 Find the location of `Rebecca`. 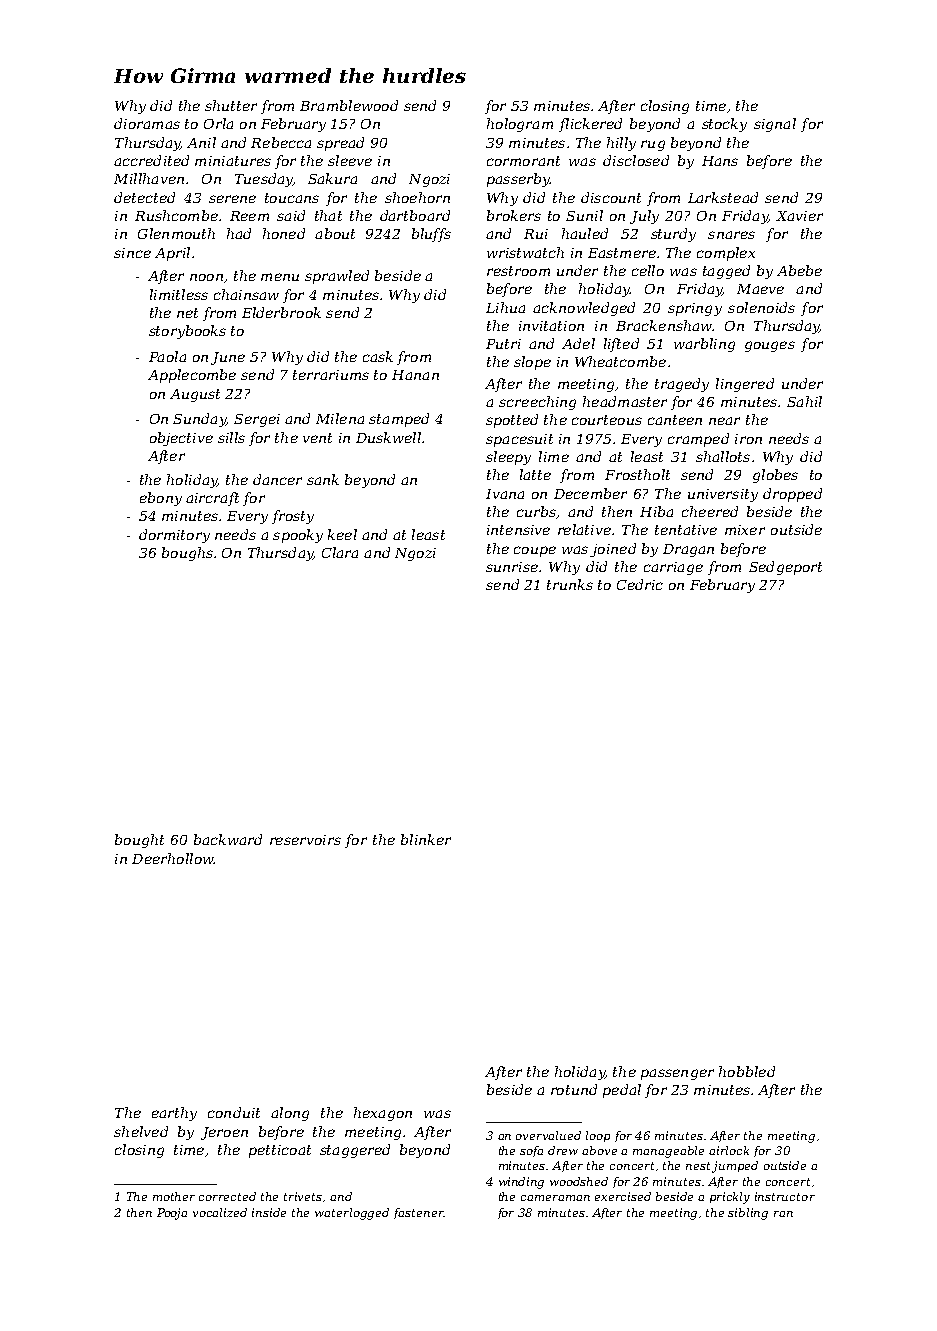

Rebecca is located at coordinates (281, 142).
